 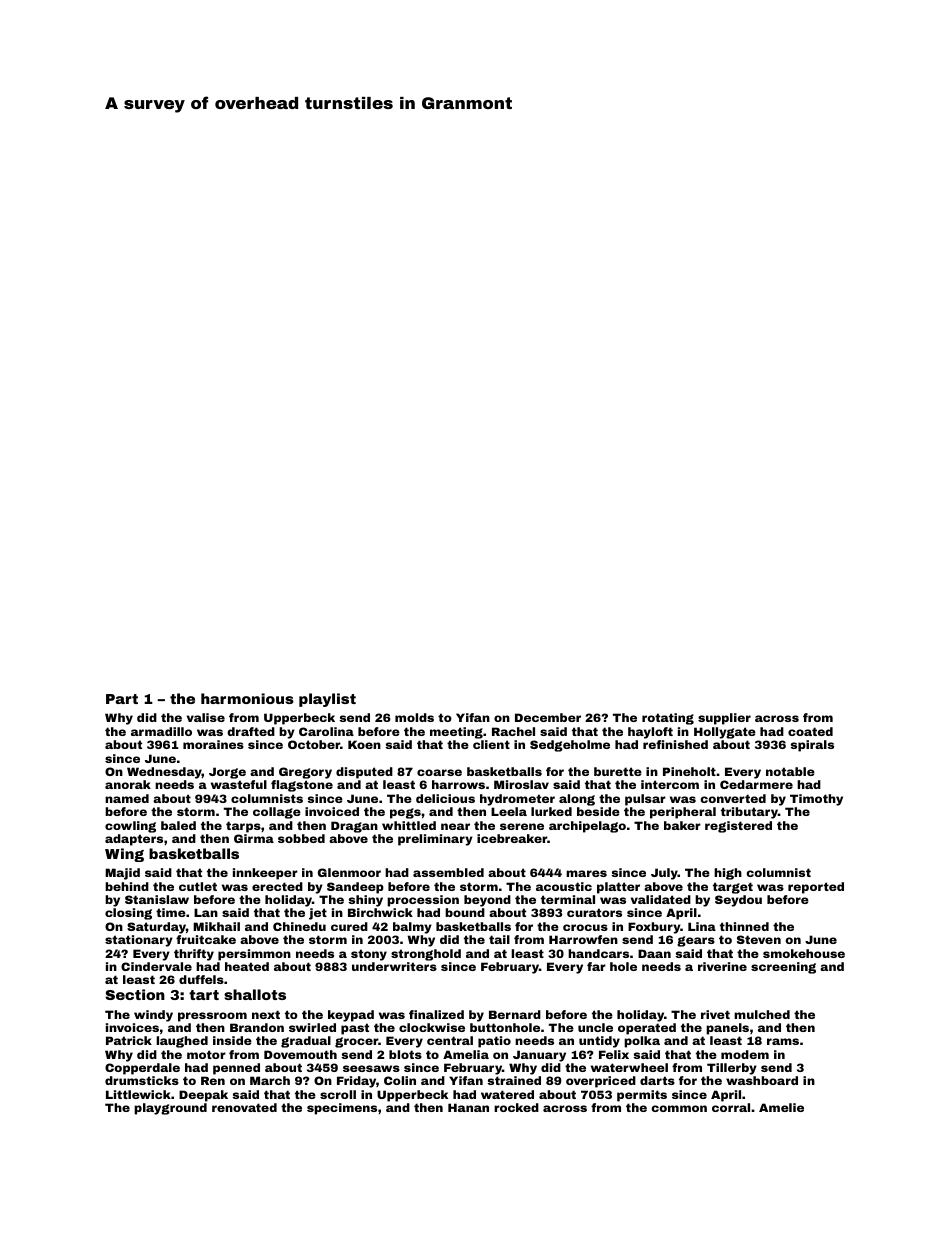 I want to click on Majid, so click(x=122, y=874).
